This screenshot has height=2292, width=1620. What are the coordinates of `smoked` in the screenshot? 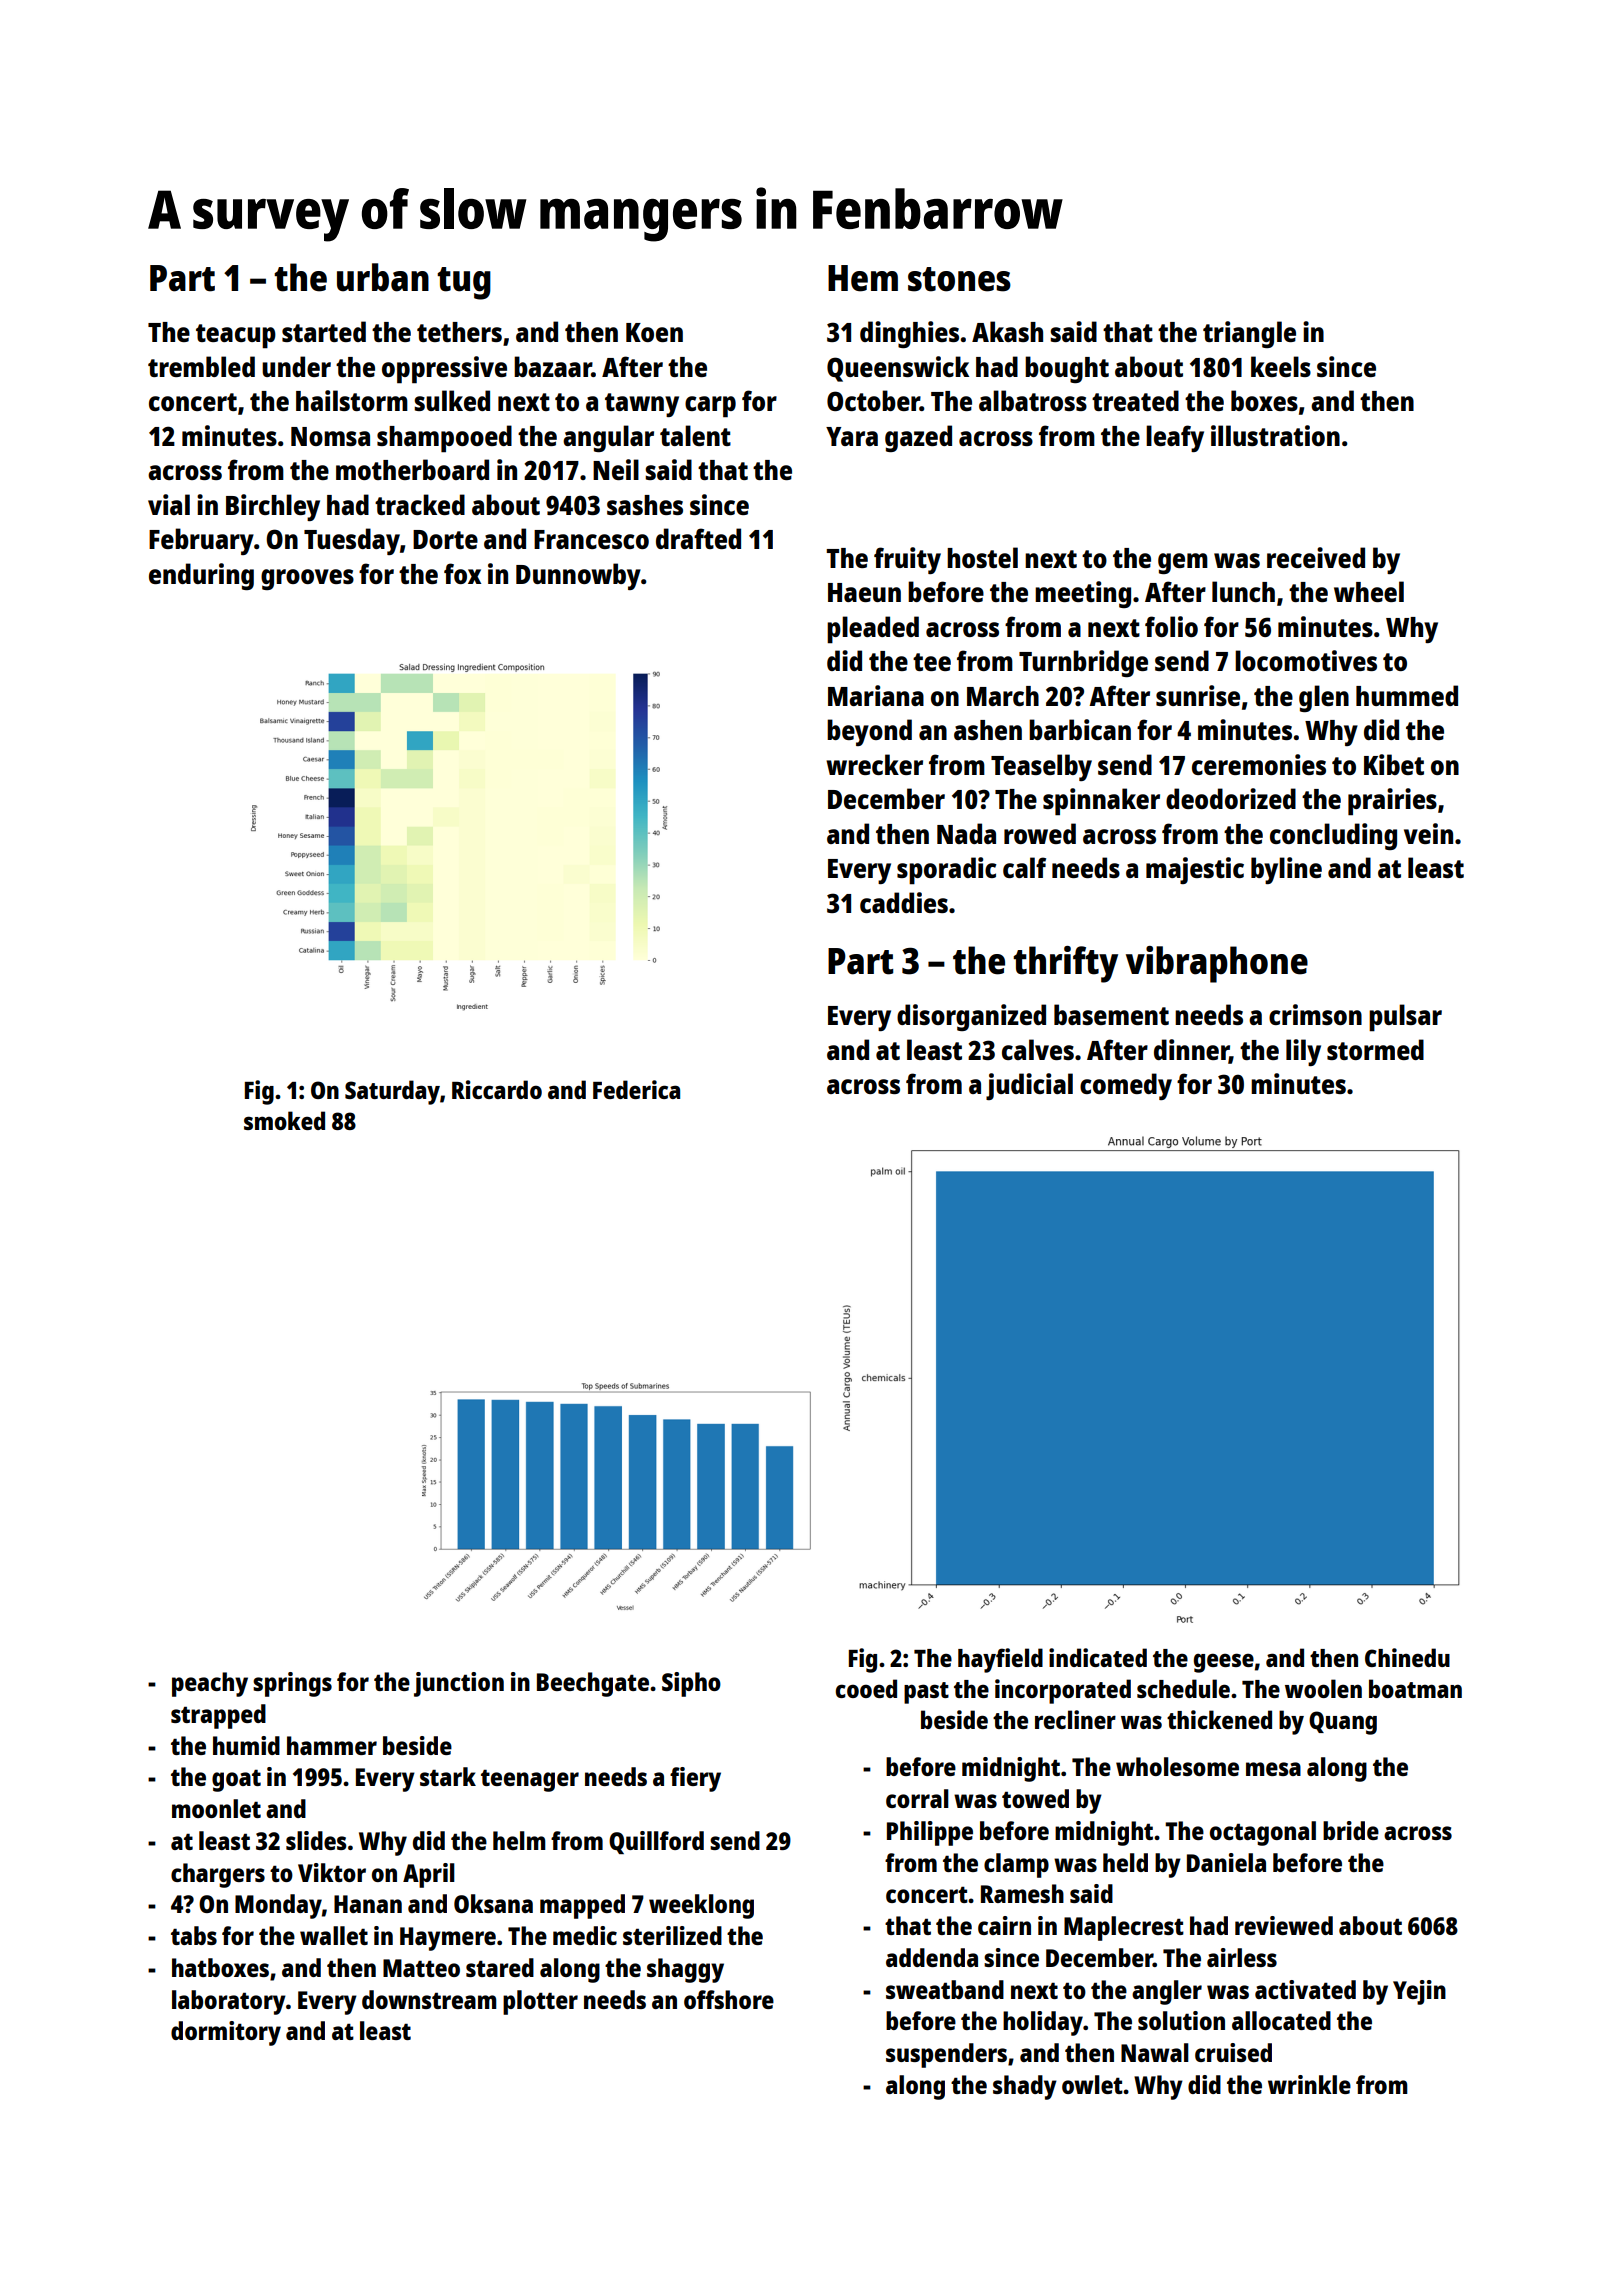 It's located at (284, 1120).
